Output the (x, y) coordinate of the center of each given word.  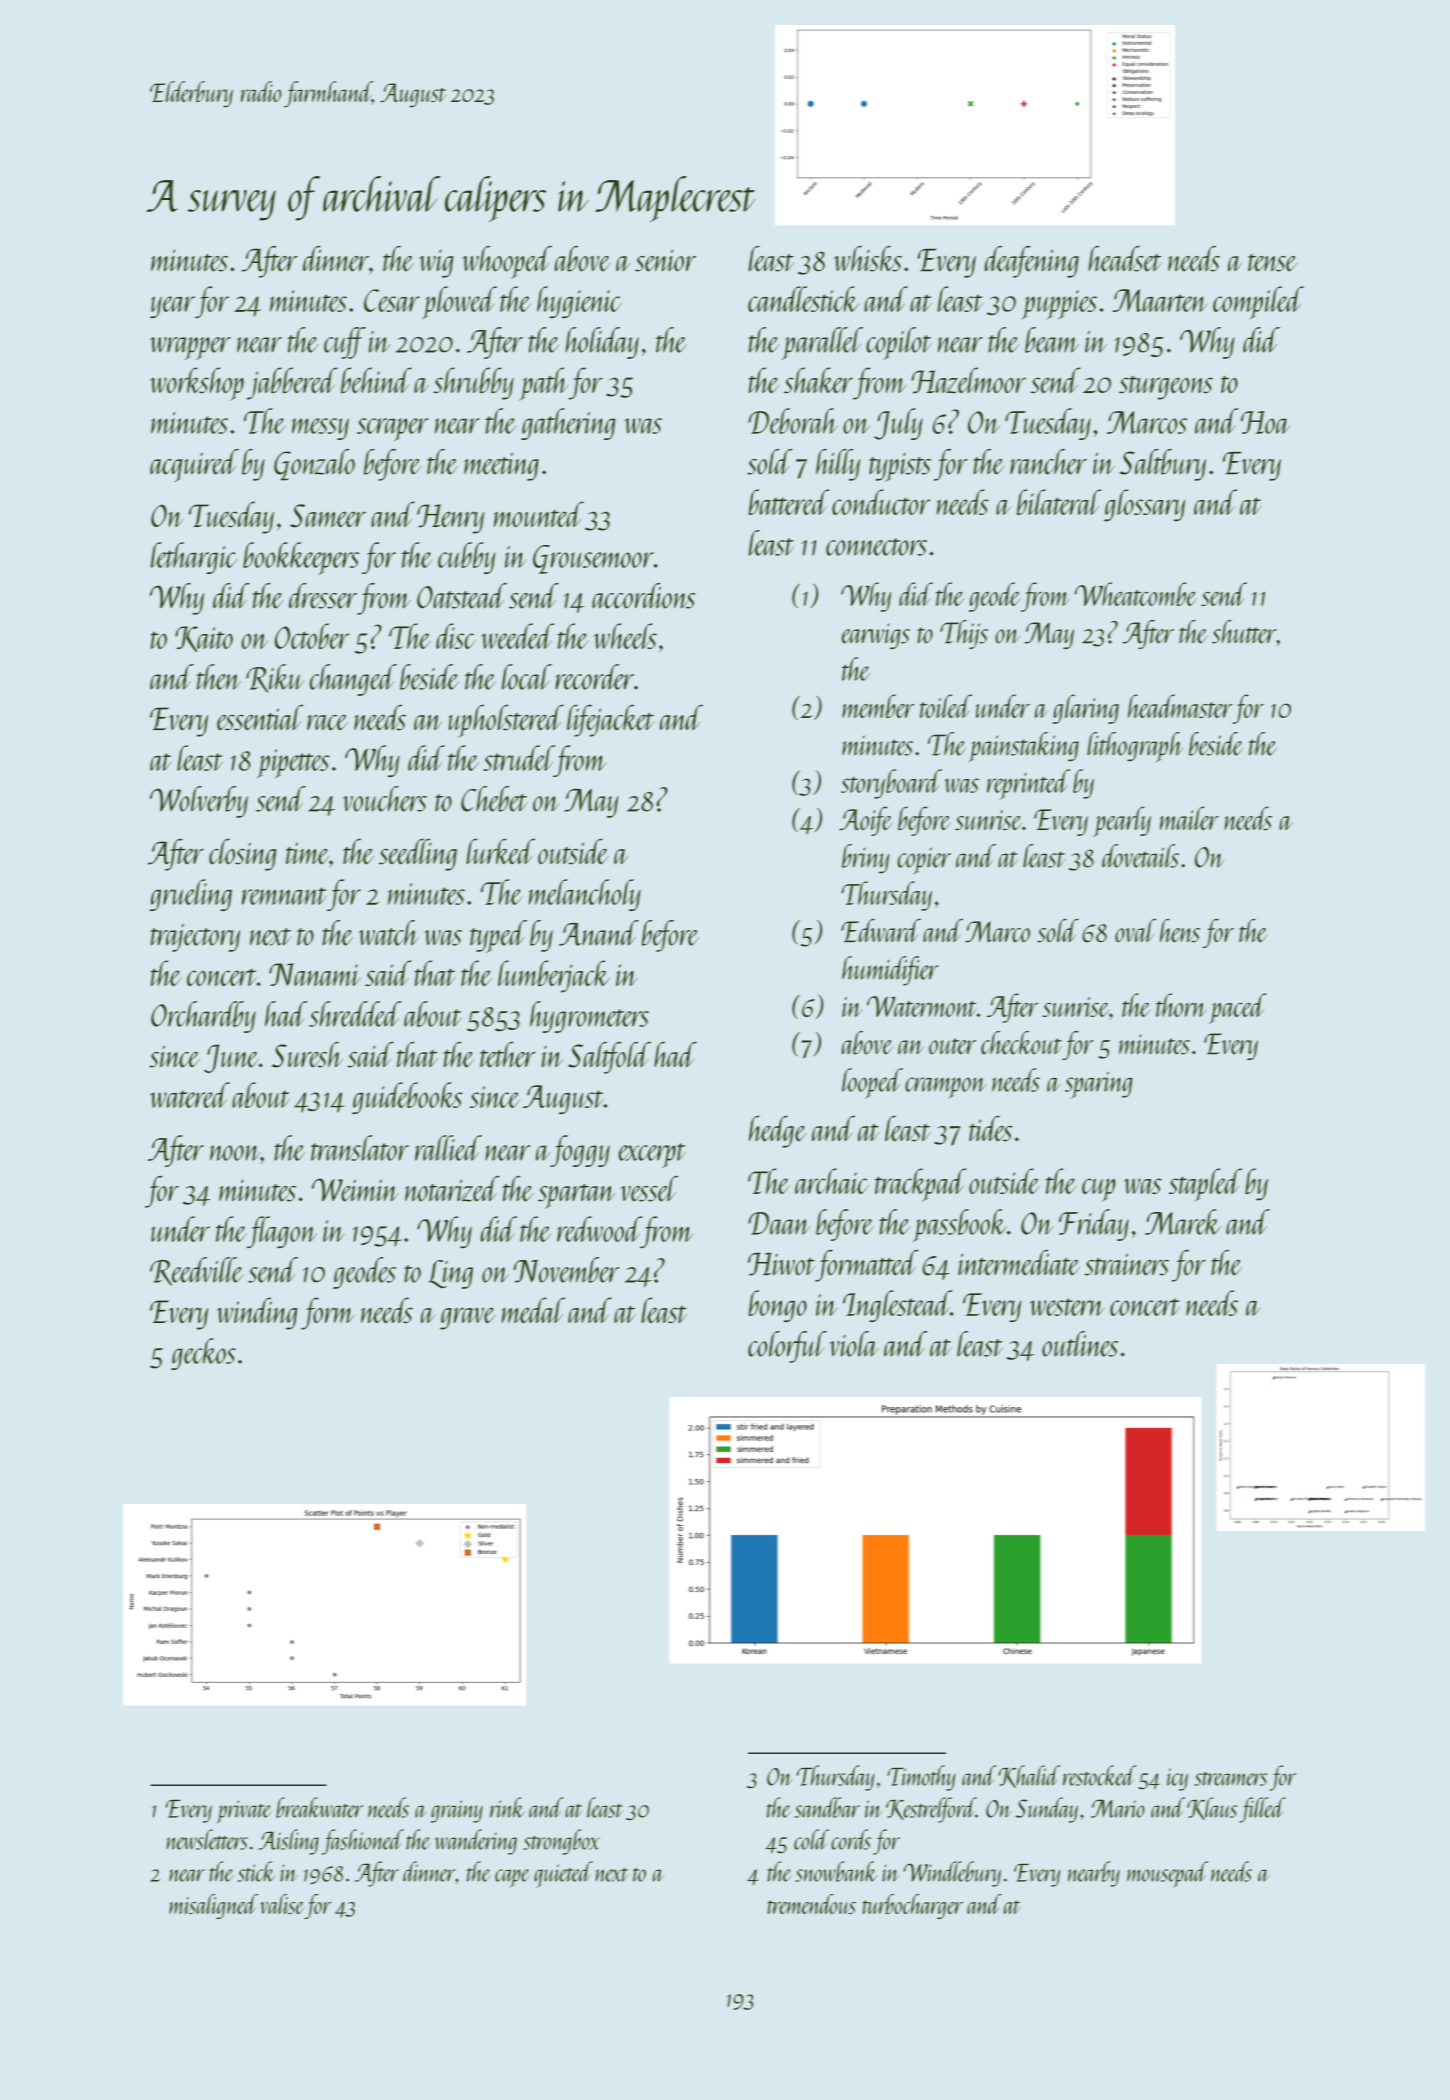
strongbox (561, 1842)
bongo (778, 1306)
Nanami (315, 974)
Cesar (391, 300)
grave (467, 1318)
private (244, 1812)
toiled (946, 706)
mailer (1189, 818)
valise (282, 1904)
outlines (1080, 1344)
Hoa (1265, 422)
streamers (1231, 1779)
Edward (881, 930)
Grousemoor (593, 559)
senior (665, 260)
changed (353, 680)
